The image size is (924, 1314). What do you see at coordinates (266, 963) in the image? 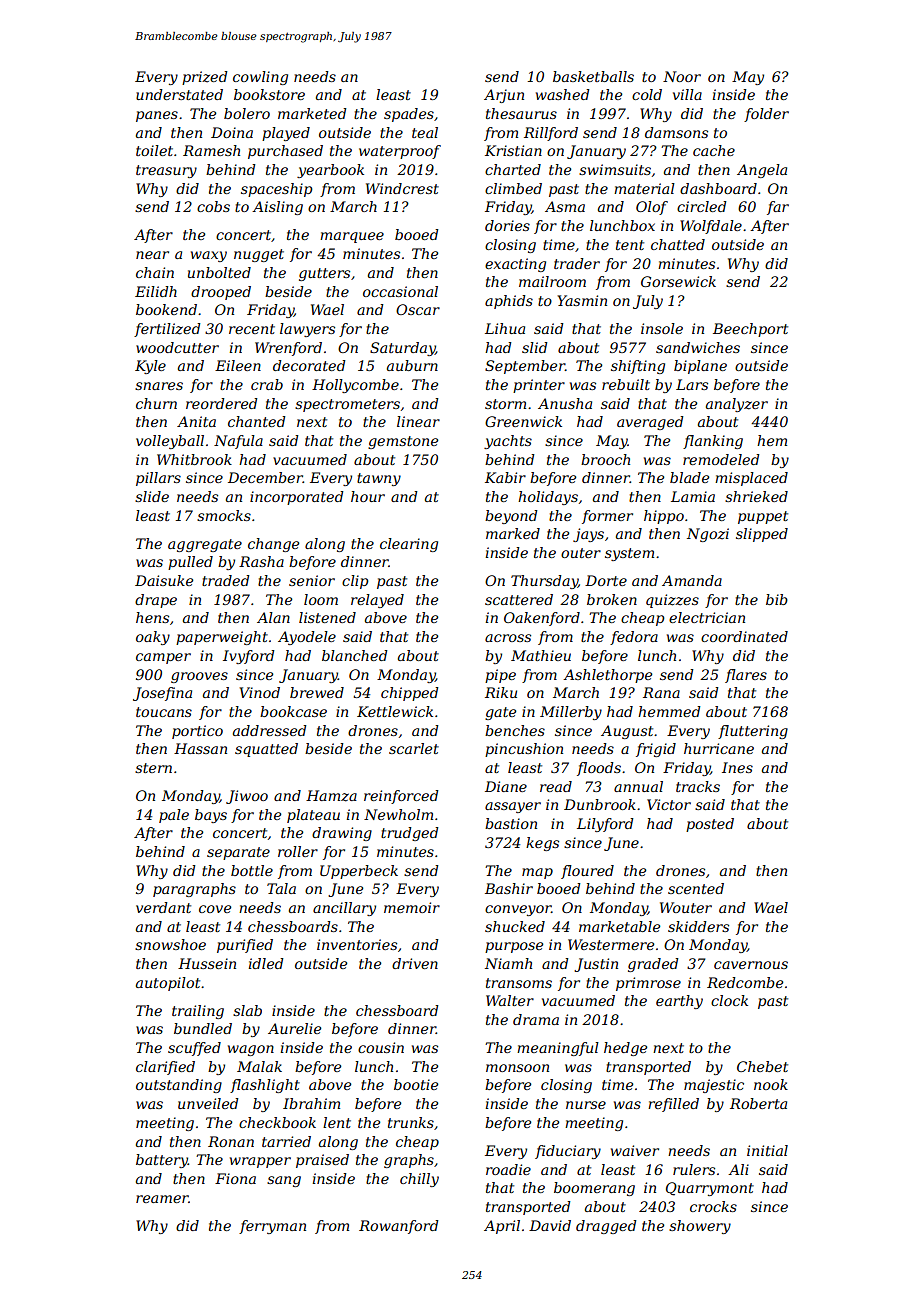
I see `idled` at bounding box center [266, 963].
